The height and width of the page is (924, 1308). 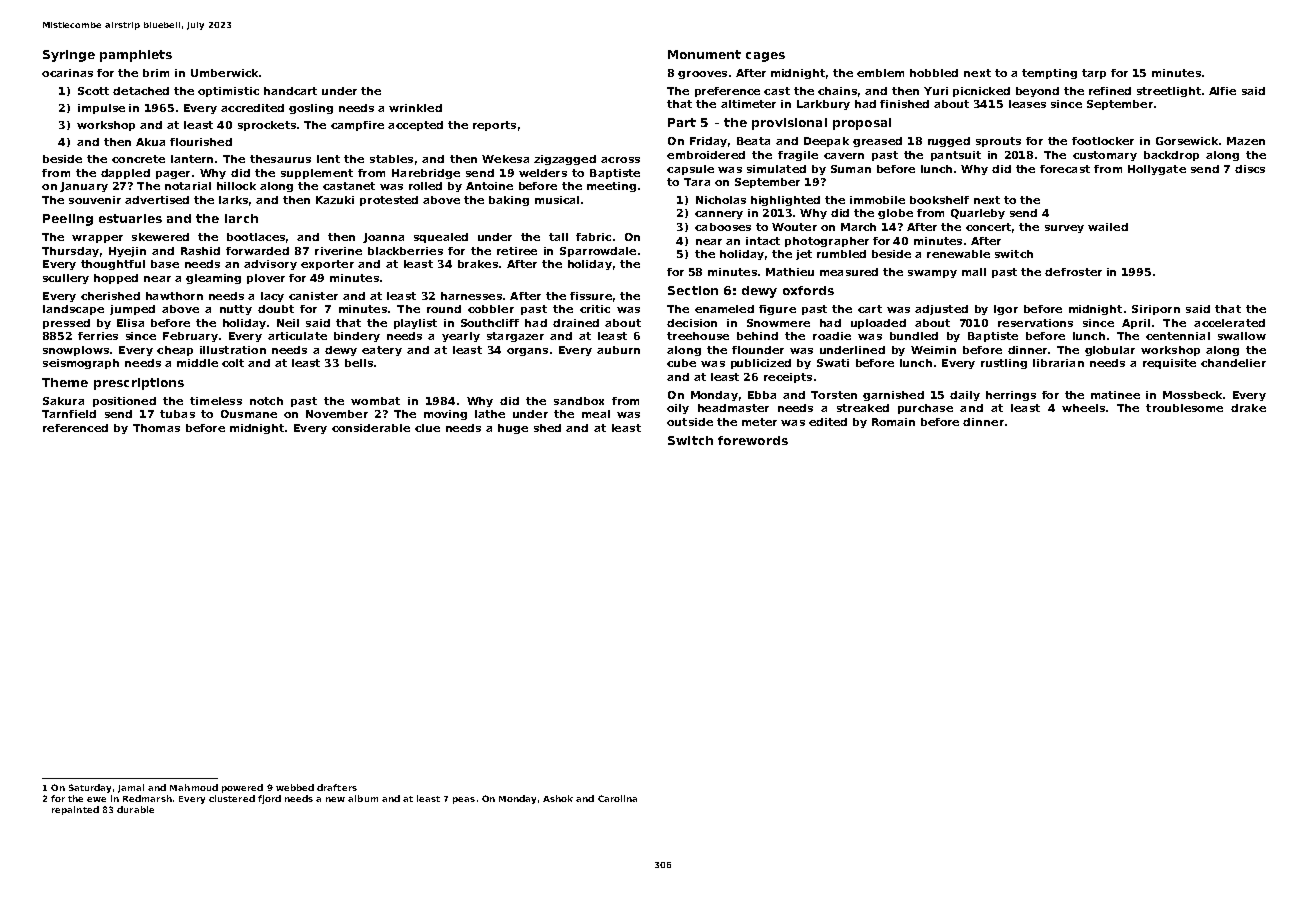 I want to click on Carolina, so click(x=617, y=798).
